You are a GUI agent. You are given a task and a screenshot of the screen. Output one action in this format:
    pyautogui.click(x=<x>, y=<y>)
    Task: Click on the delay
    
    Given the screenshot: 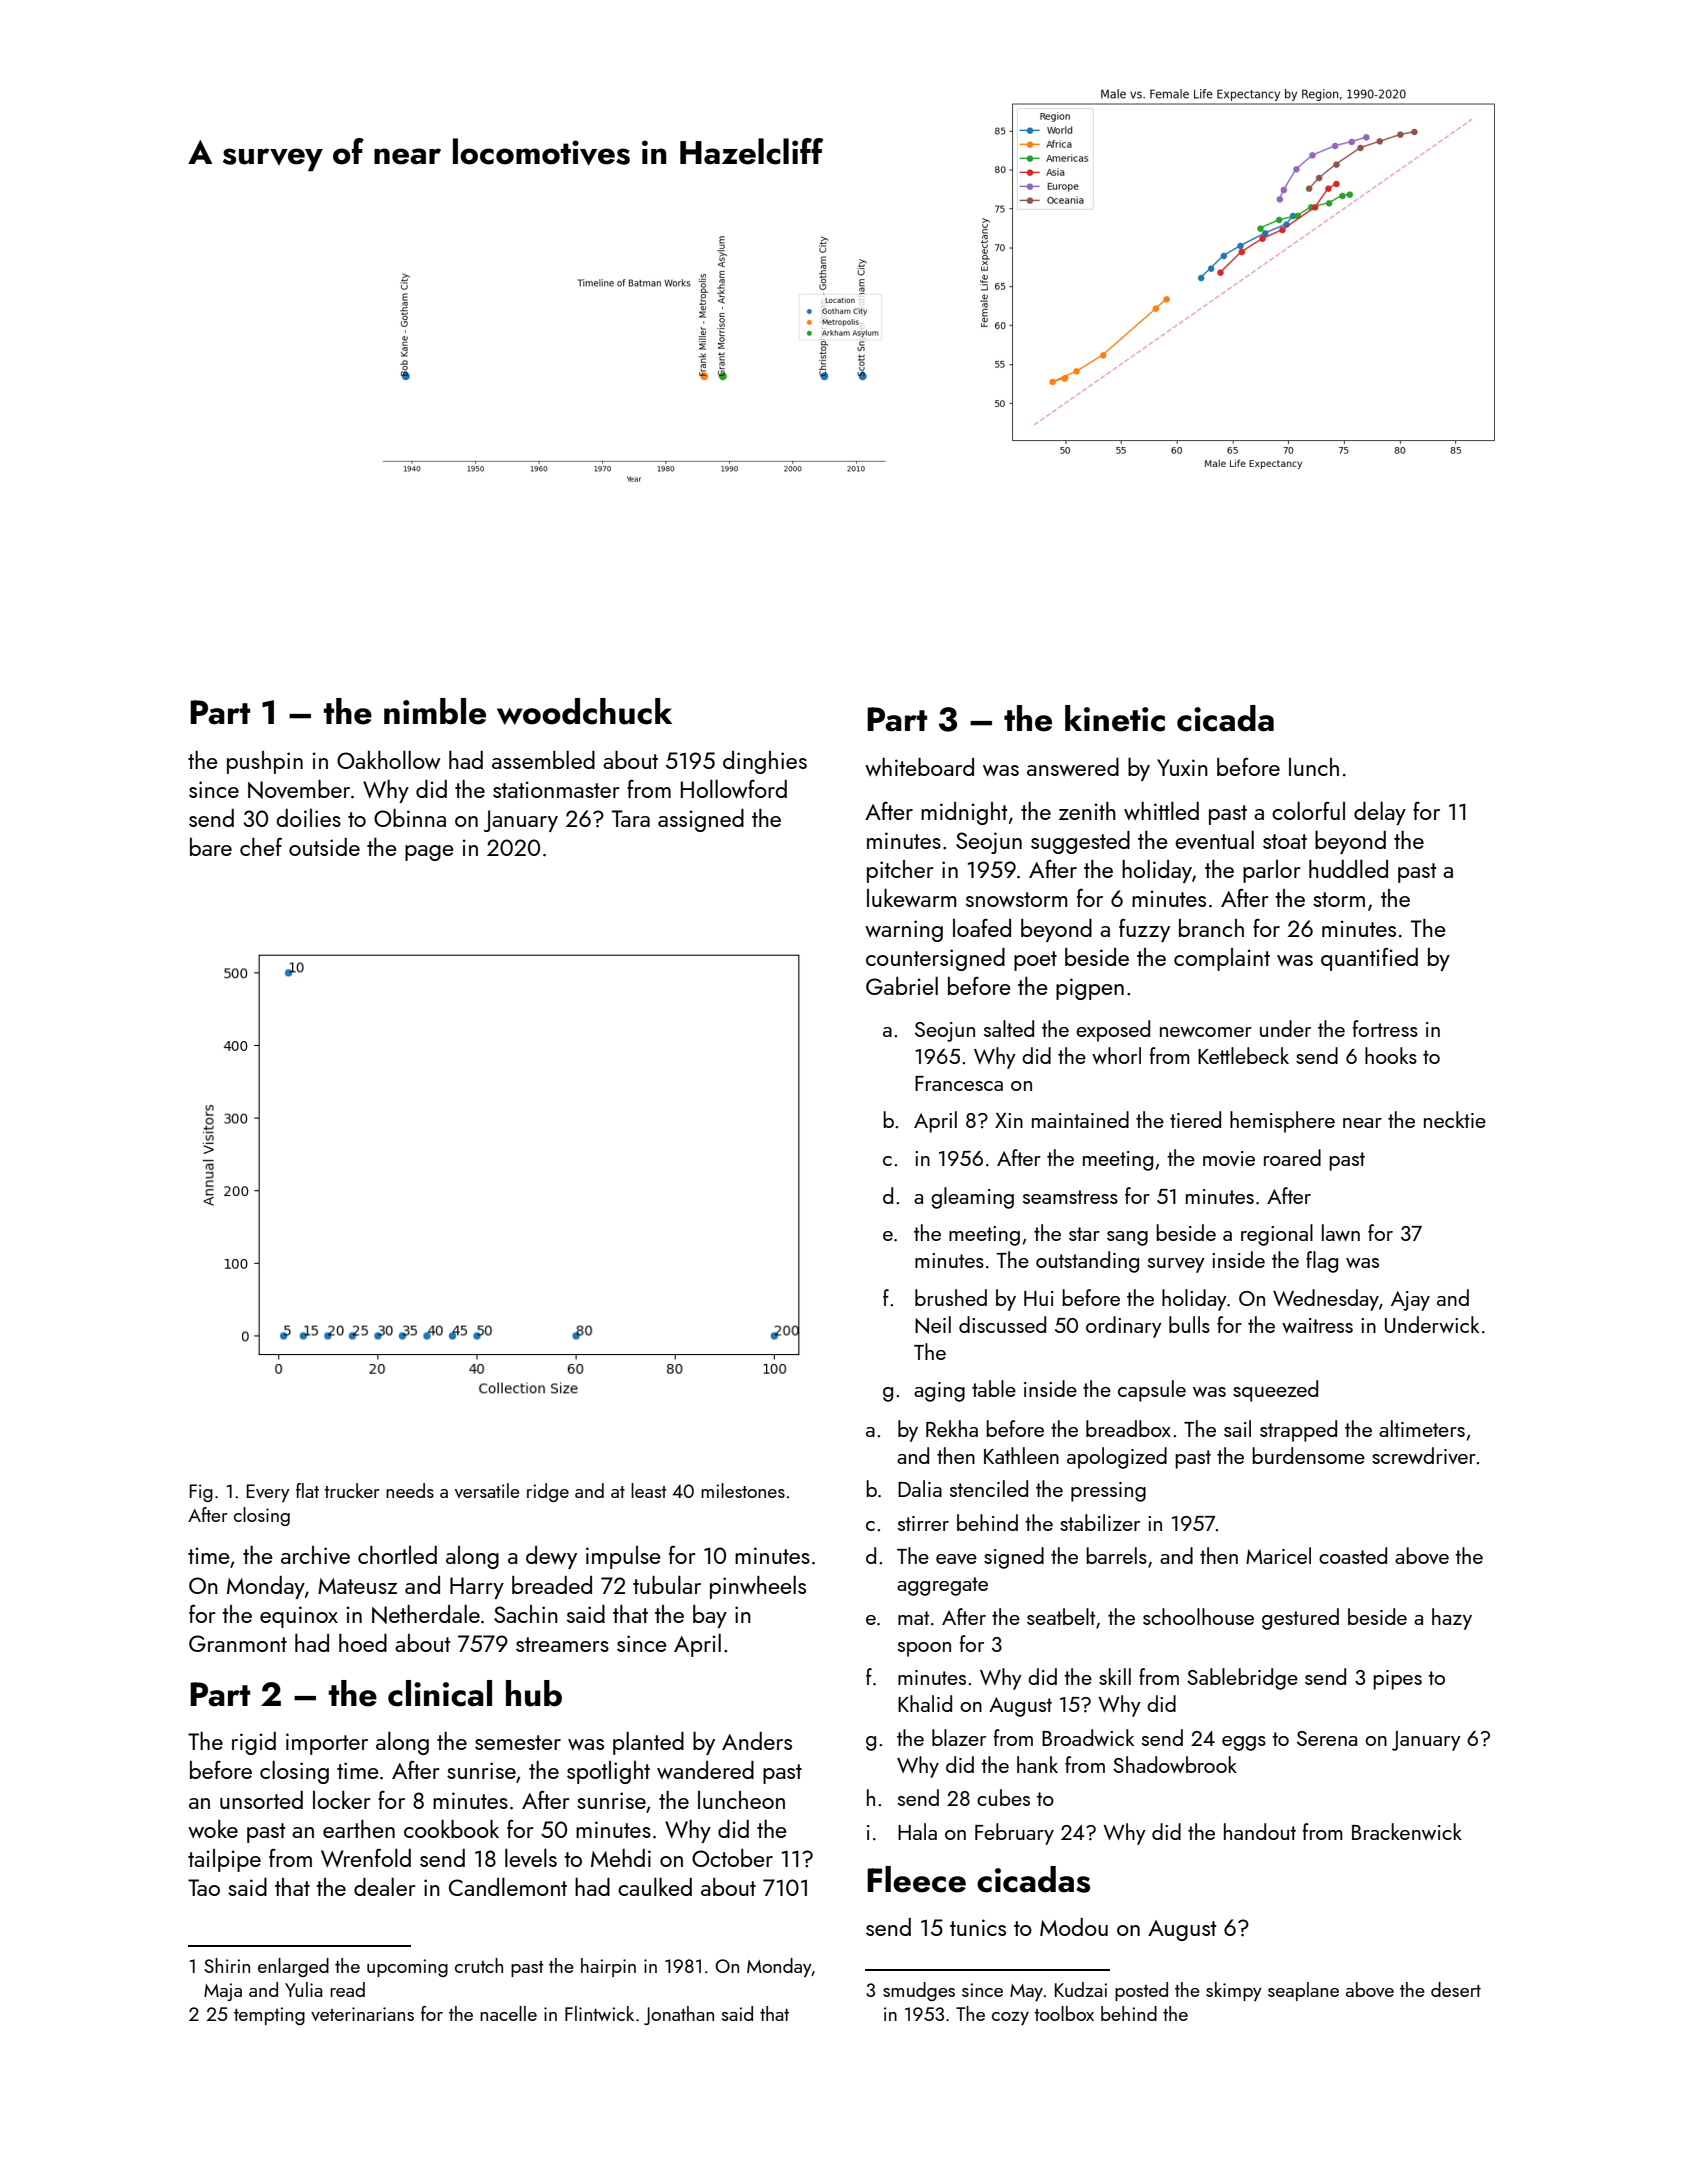 What is the action you would take?
    pyautogui.click(x=1380, y=813)
